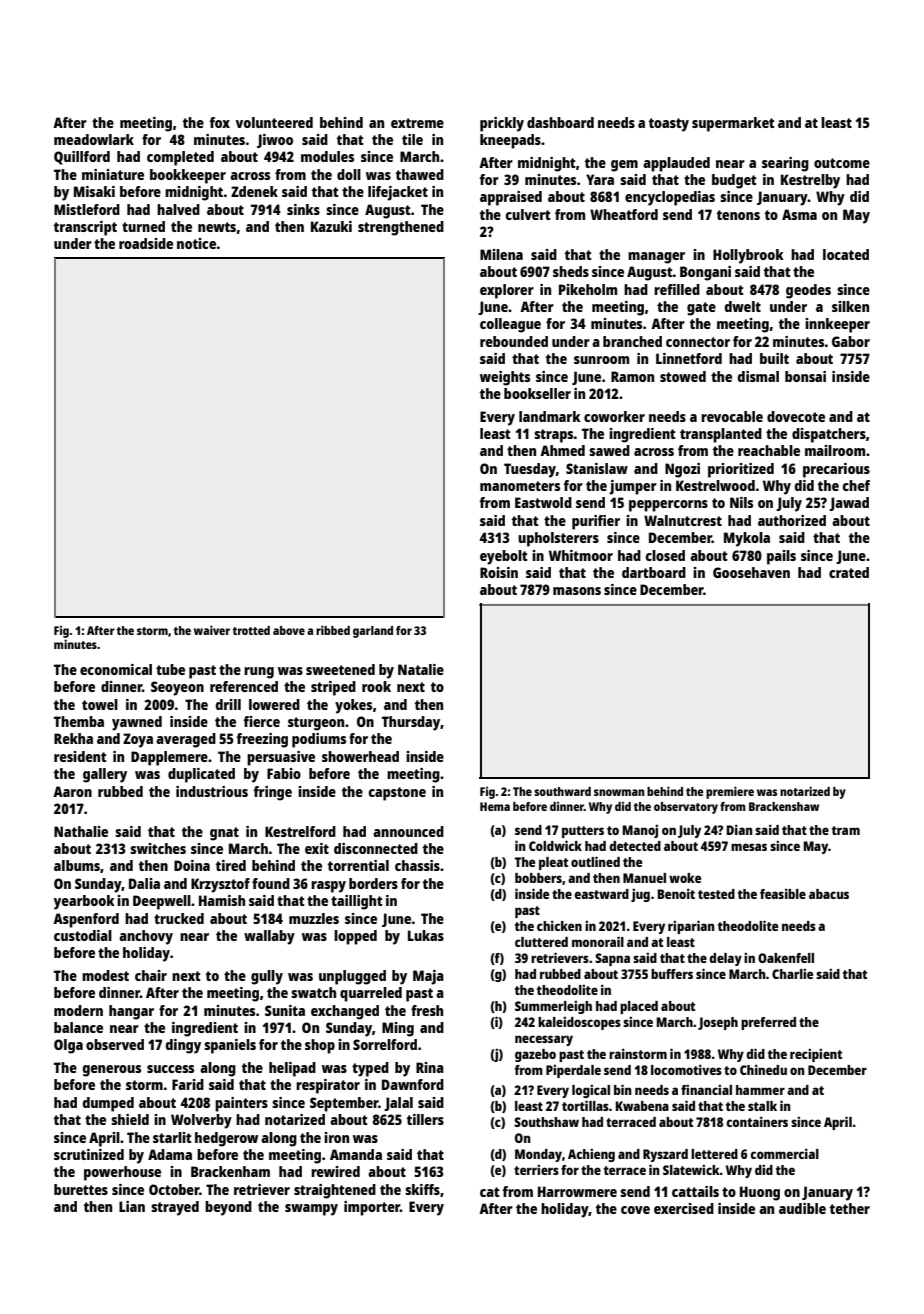 This page has width=924, height=1314. What do you see at coordinates (829, 894) in the page?
I see `abacus` at bounding box center [829, 894].
